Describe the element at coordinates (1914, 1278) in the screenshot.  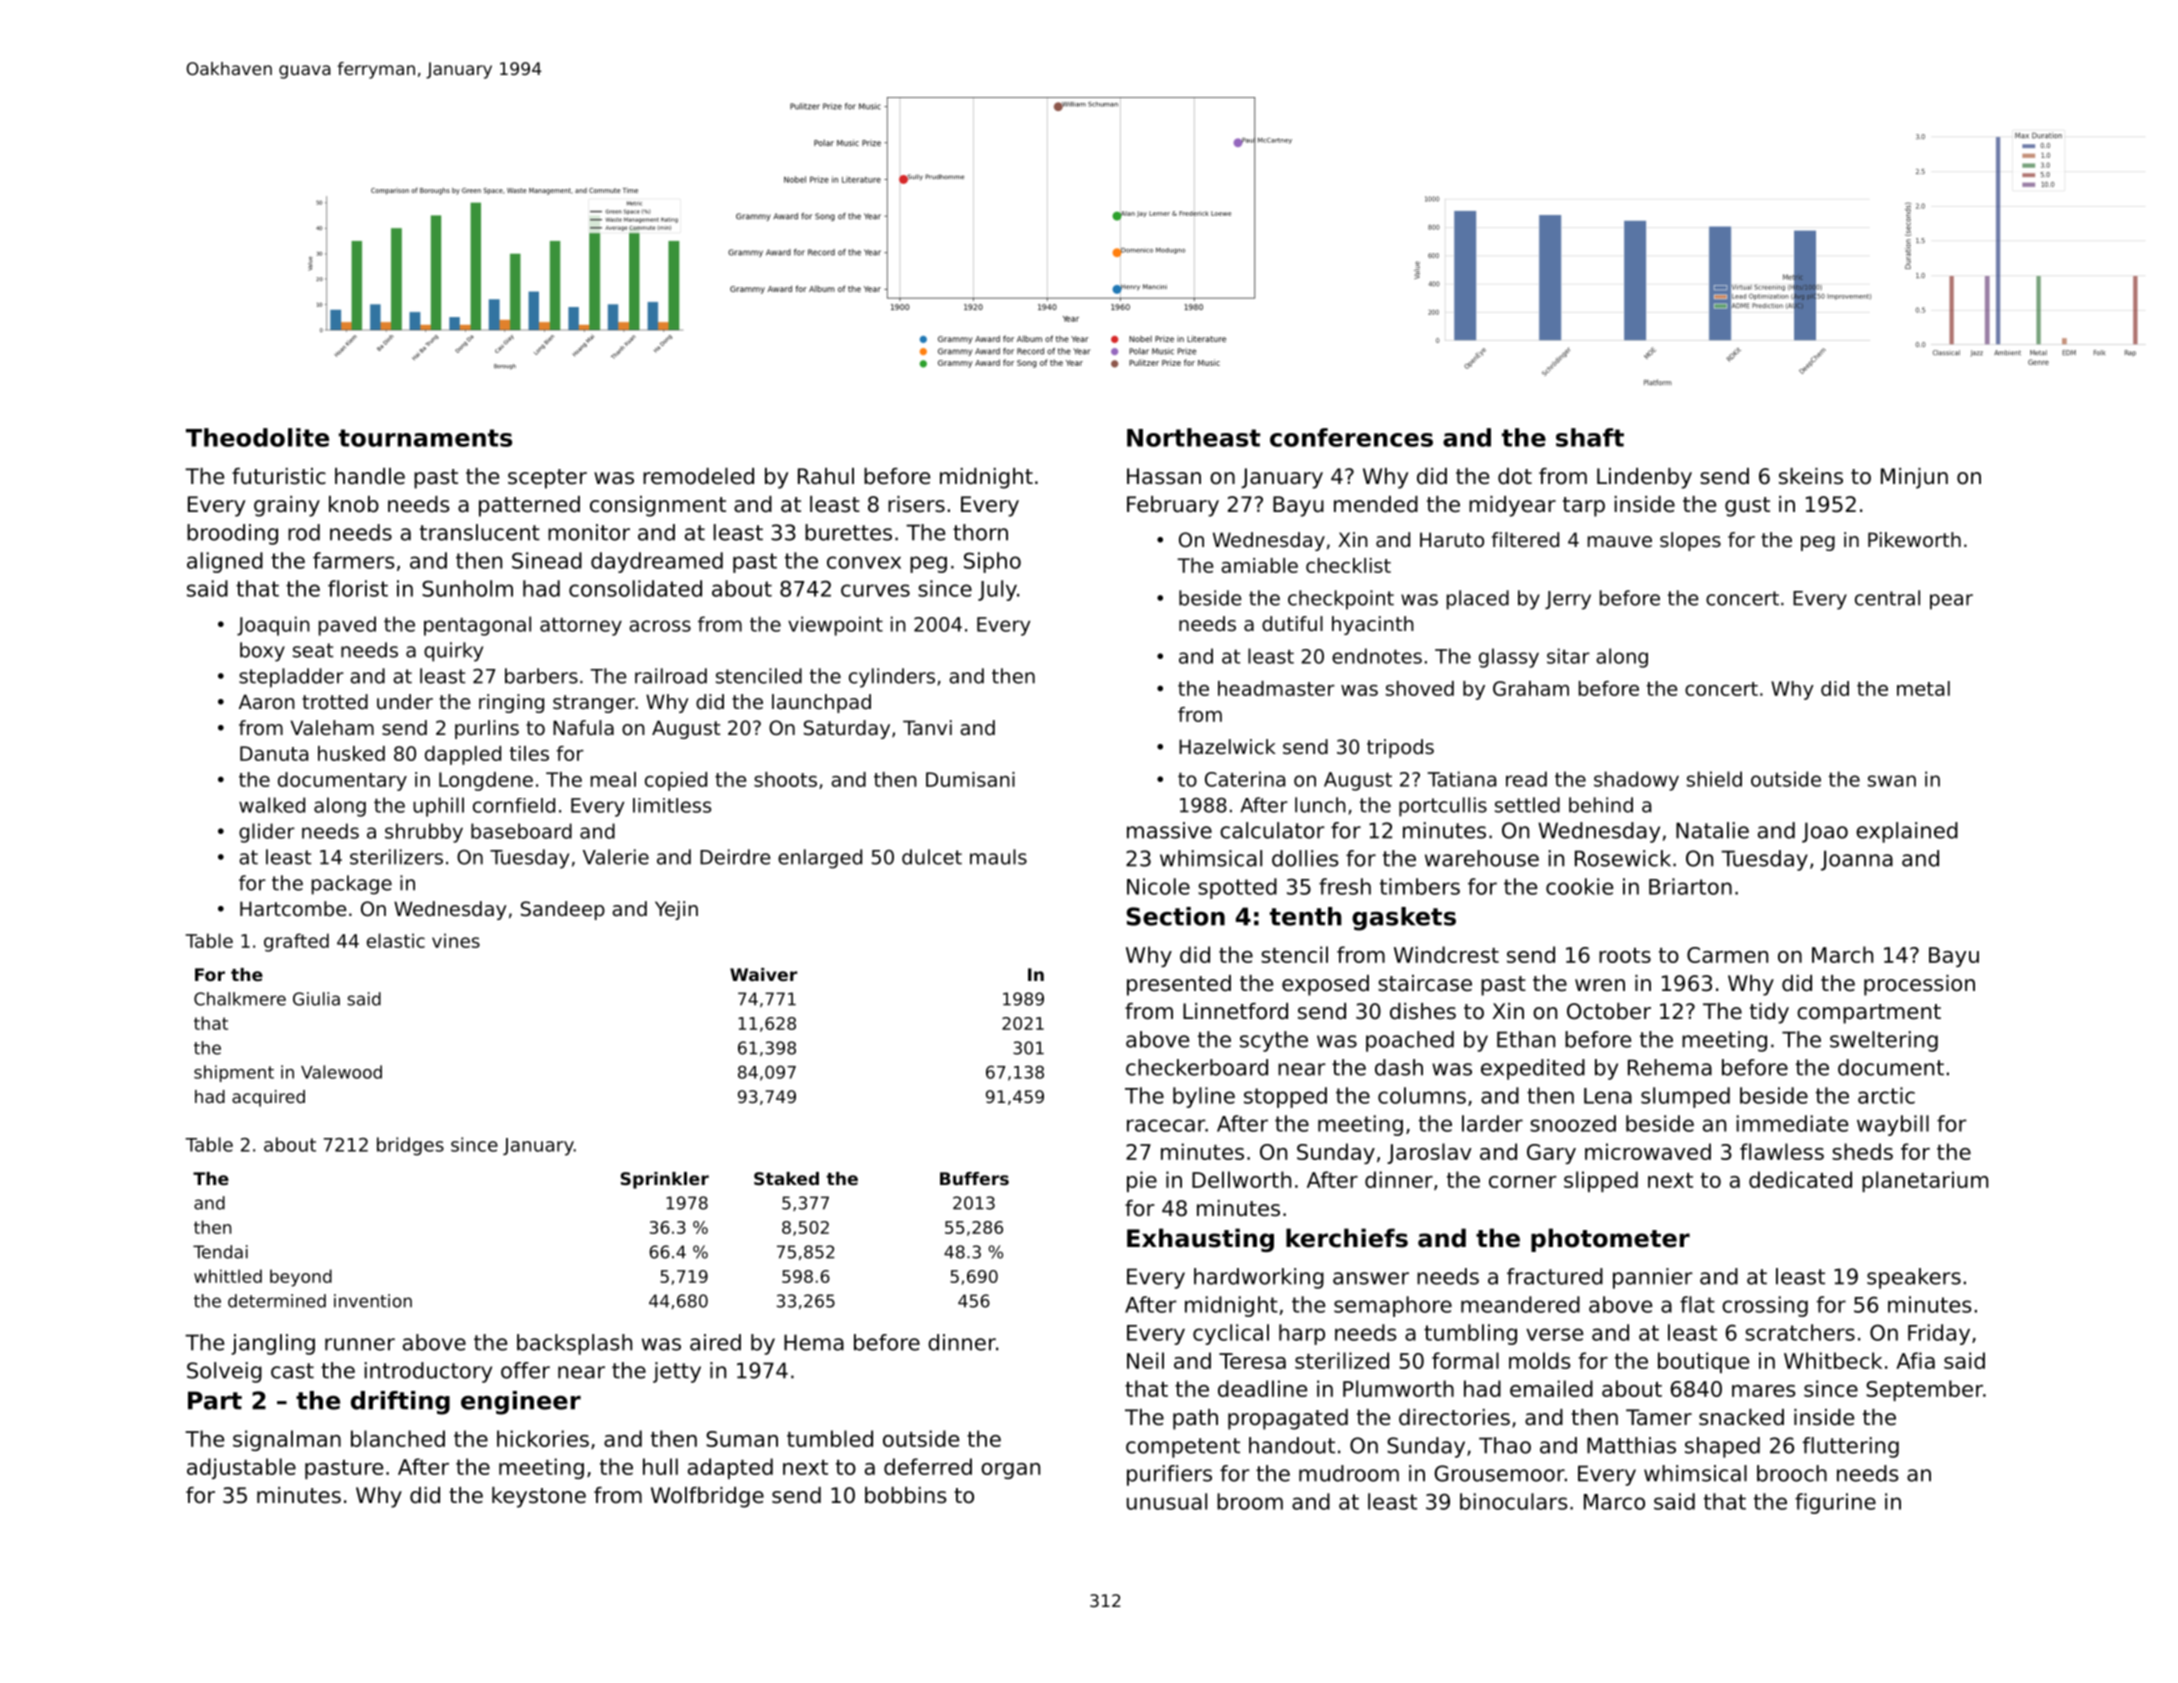
I see `speakers` at that location.
